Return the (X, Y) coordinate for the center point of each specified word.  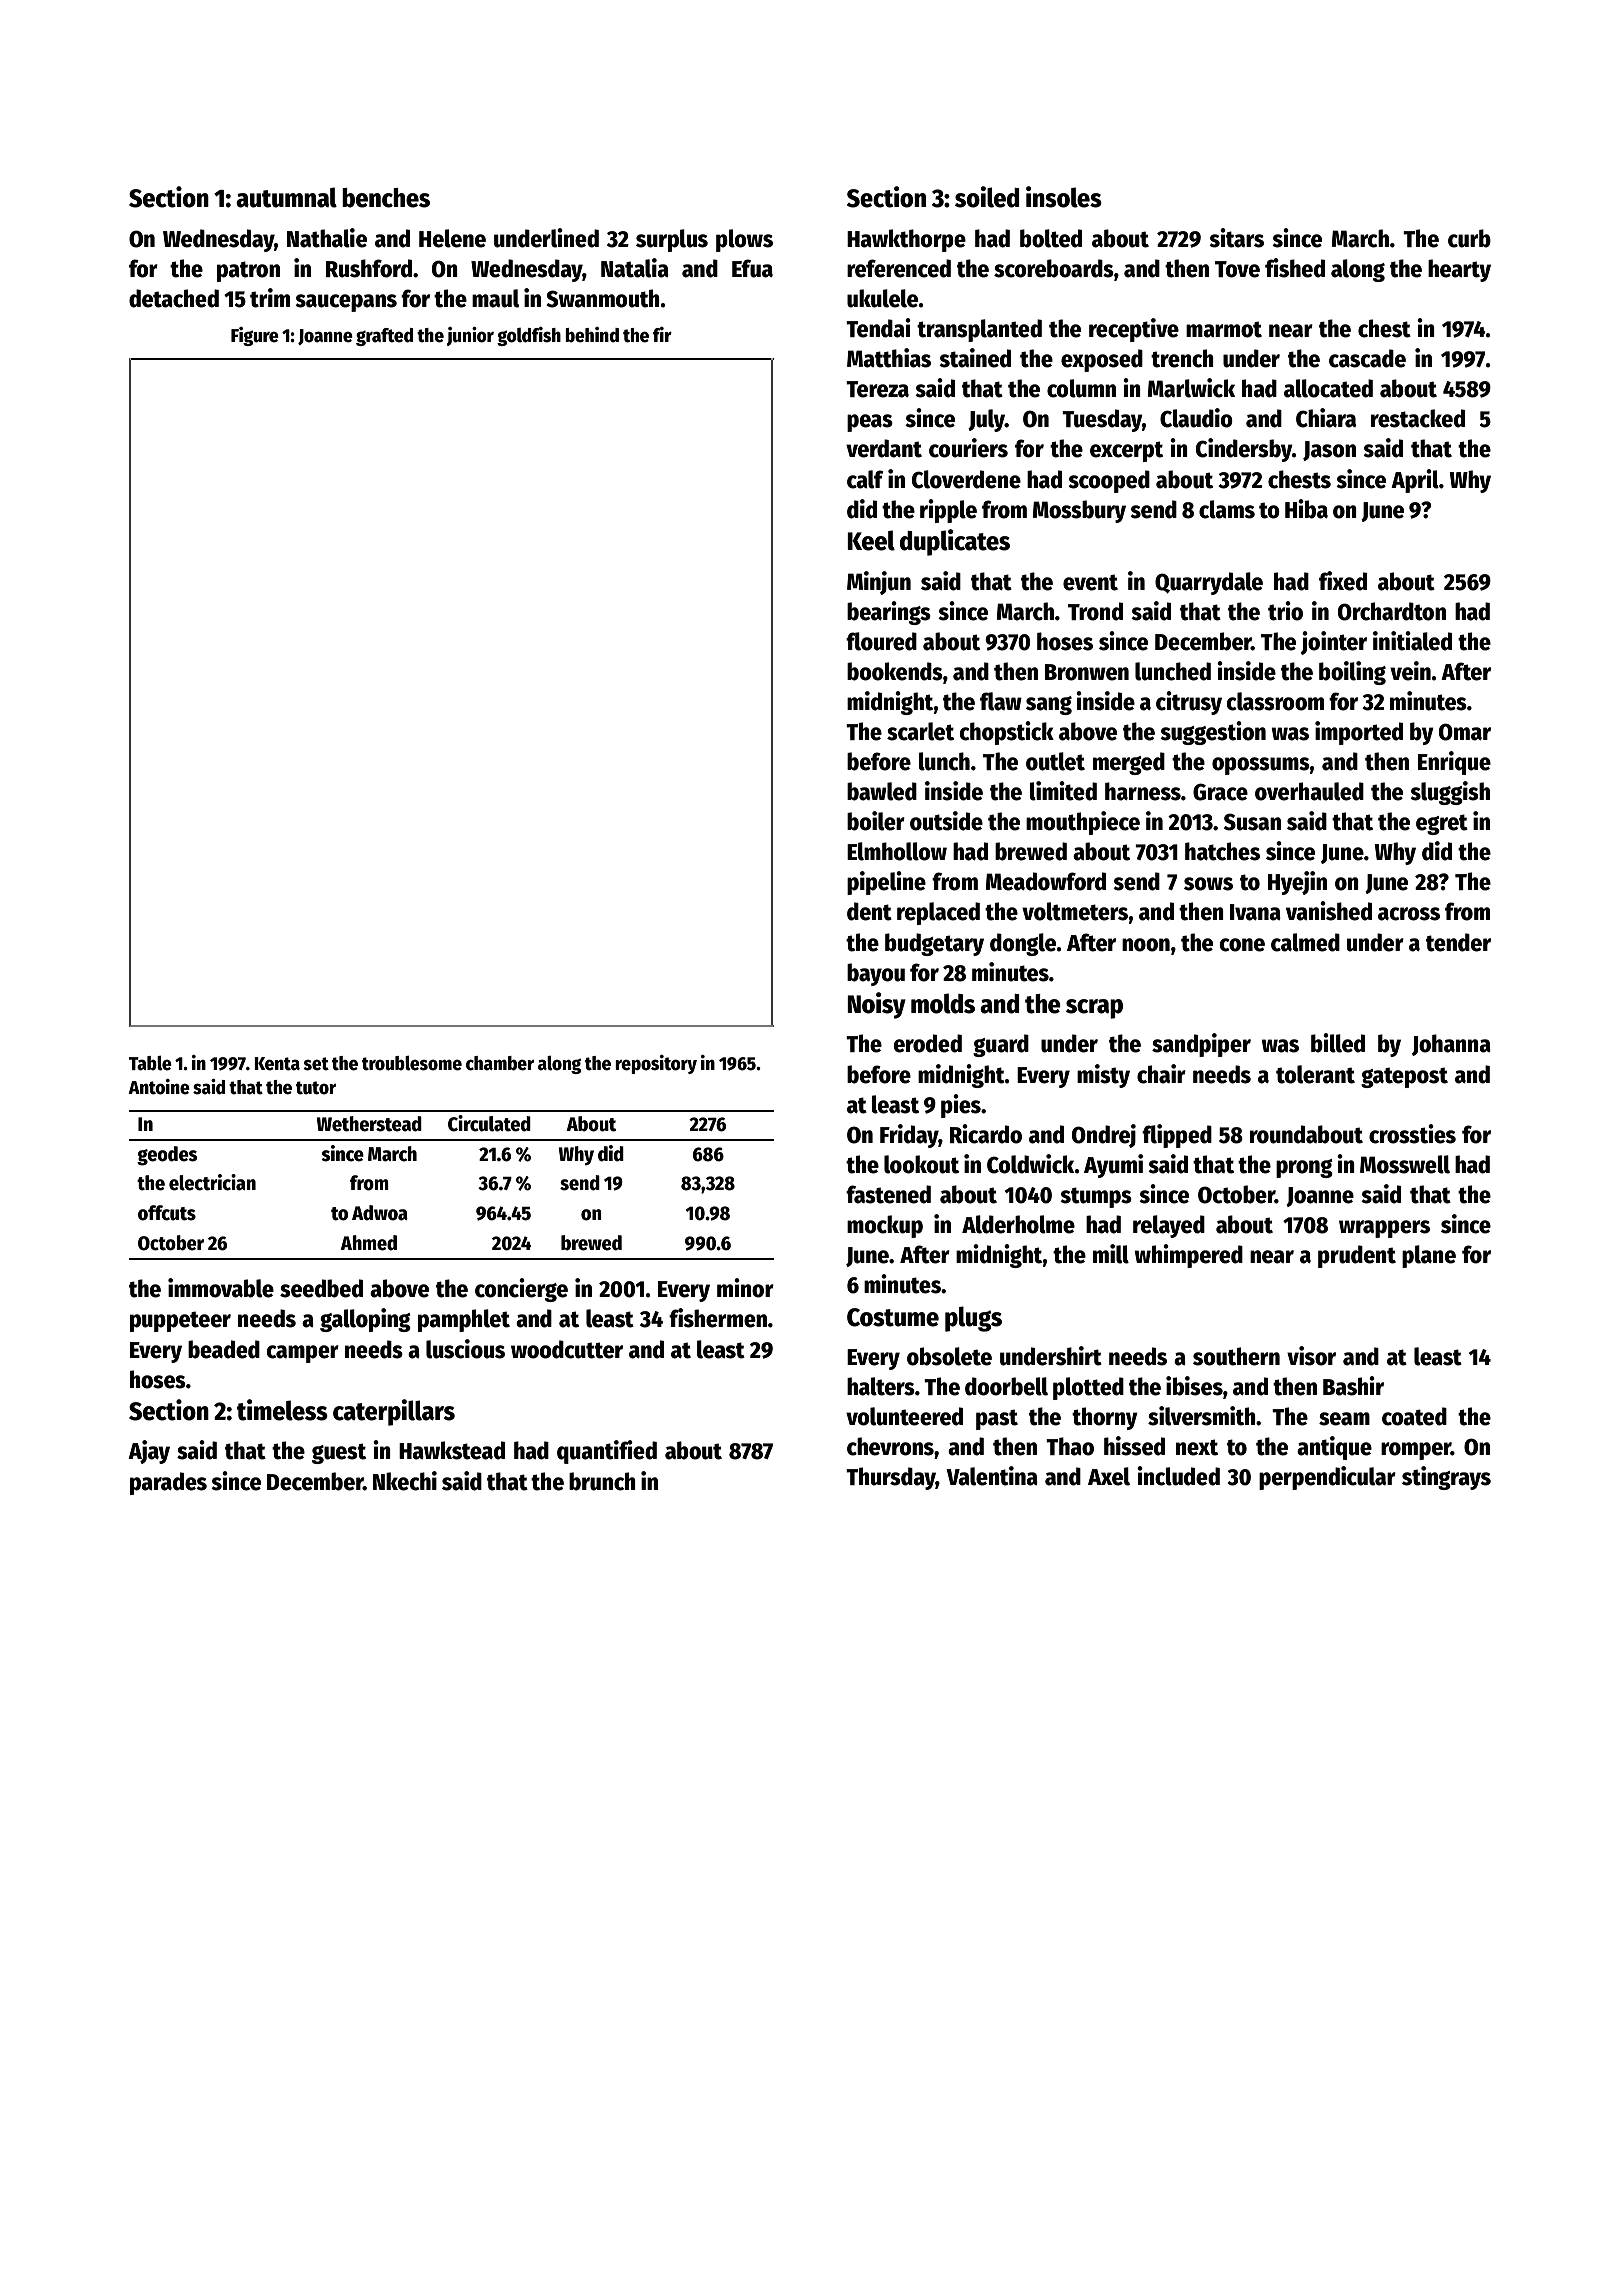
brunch (602, 1481)
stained (975, 358)
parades (168, 1483)
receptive (1134, 330)
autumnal (286, 197)
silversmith (1202, 1416)
